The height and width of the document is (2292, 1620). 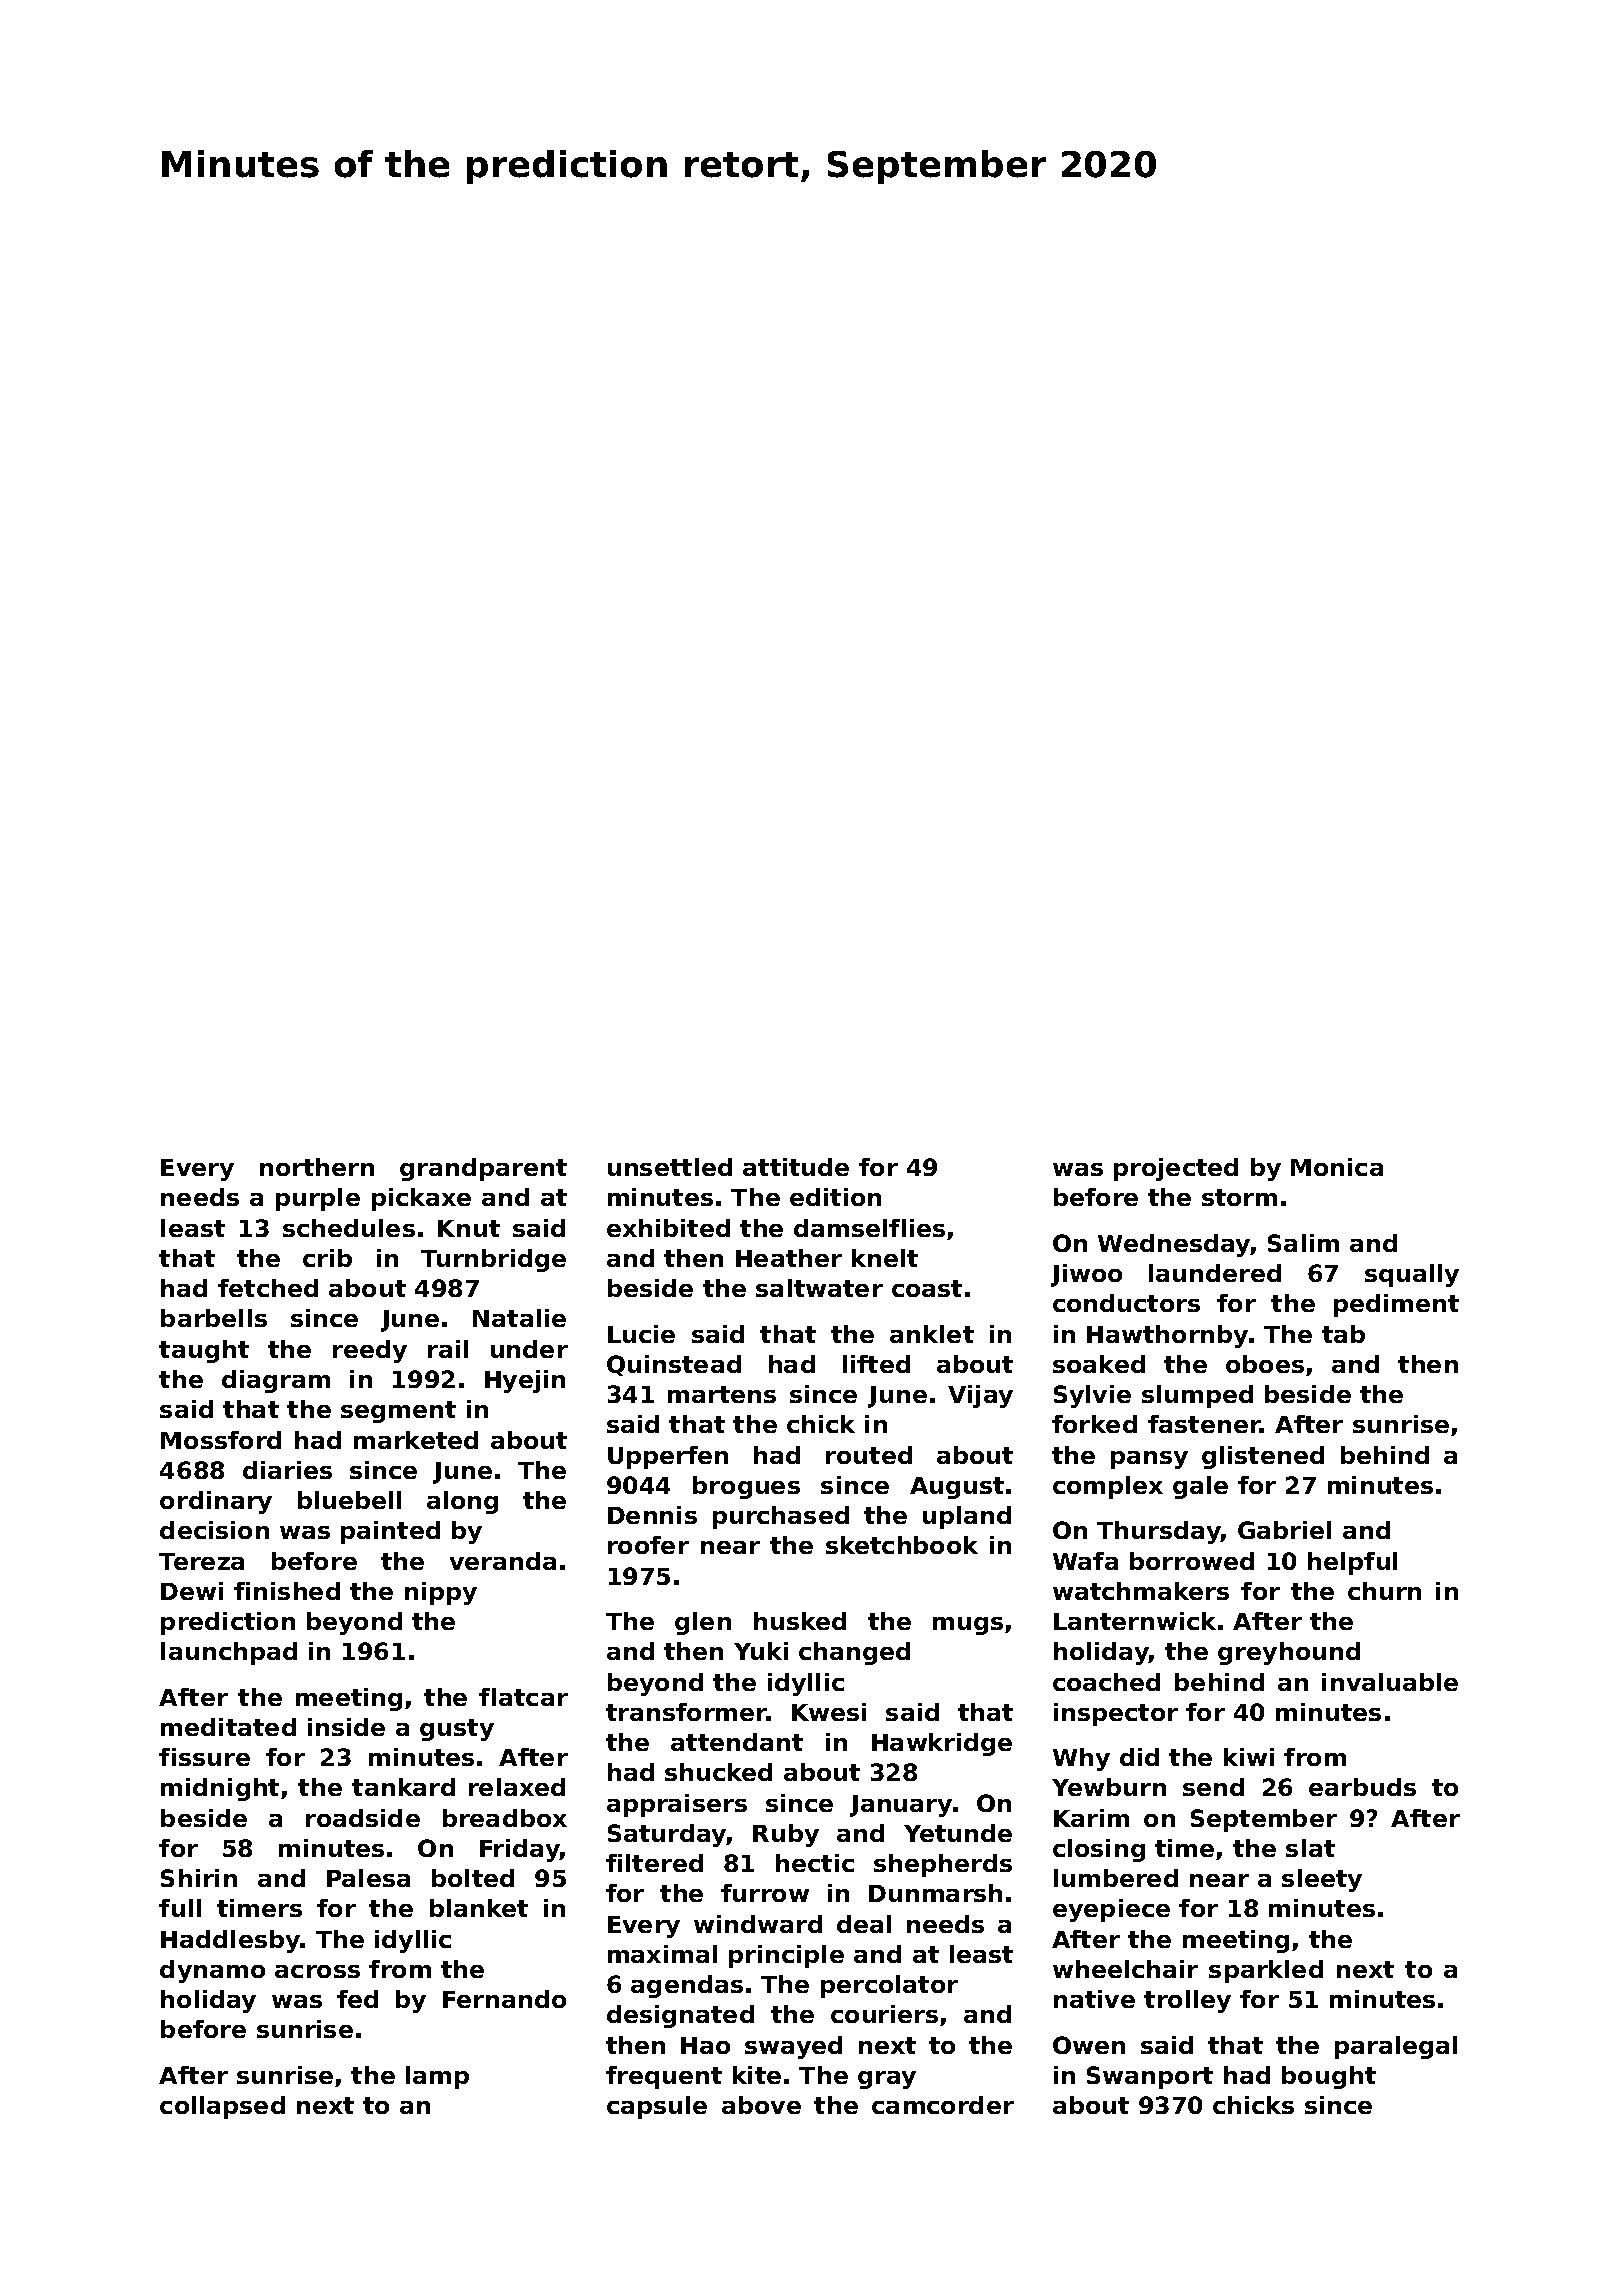 What do you see at coordinates (677, 1805) in the document?
I see `appraisers` at bounding box center [677, 1805].
